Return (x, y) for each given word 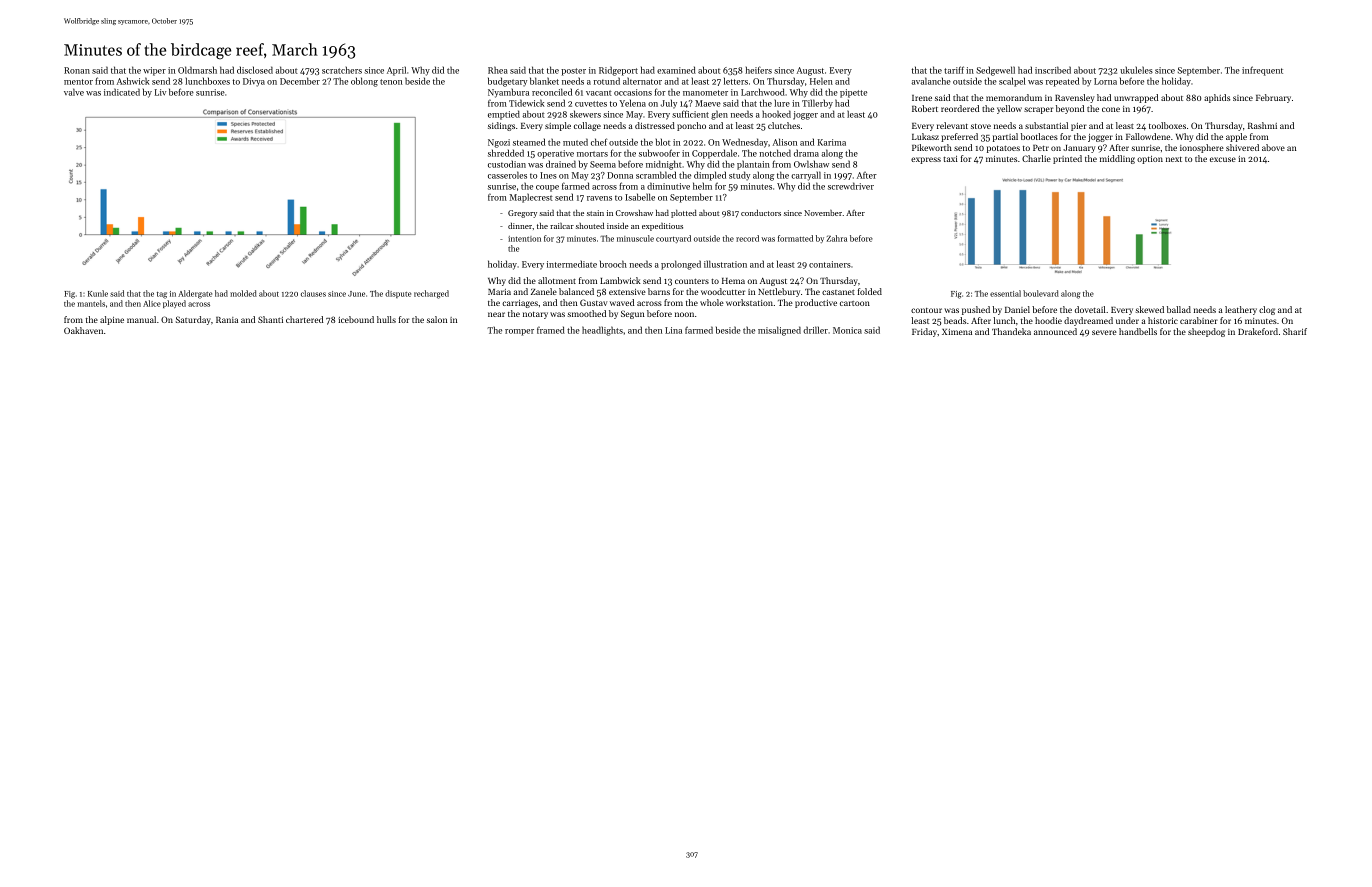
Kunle (98, 293)
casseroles (507, 175)
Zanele (544, 291)
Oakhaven (83, 330)
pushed (976, 310)
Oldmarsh (197, 70)
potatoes (1003, 149)
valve (74, 92)
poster (573, 72)
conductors (761, 212)
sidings (501, 126)
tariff (954, 70)
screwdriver (851, 186)
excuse (1223, 159)
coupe (547, 188)
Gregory (522, 214)
